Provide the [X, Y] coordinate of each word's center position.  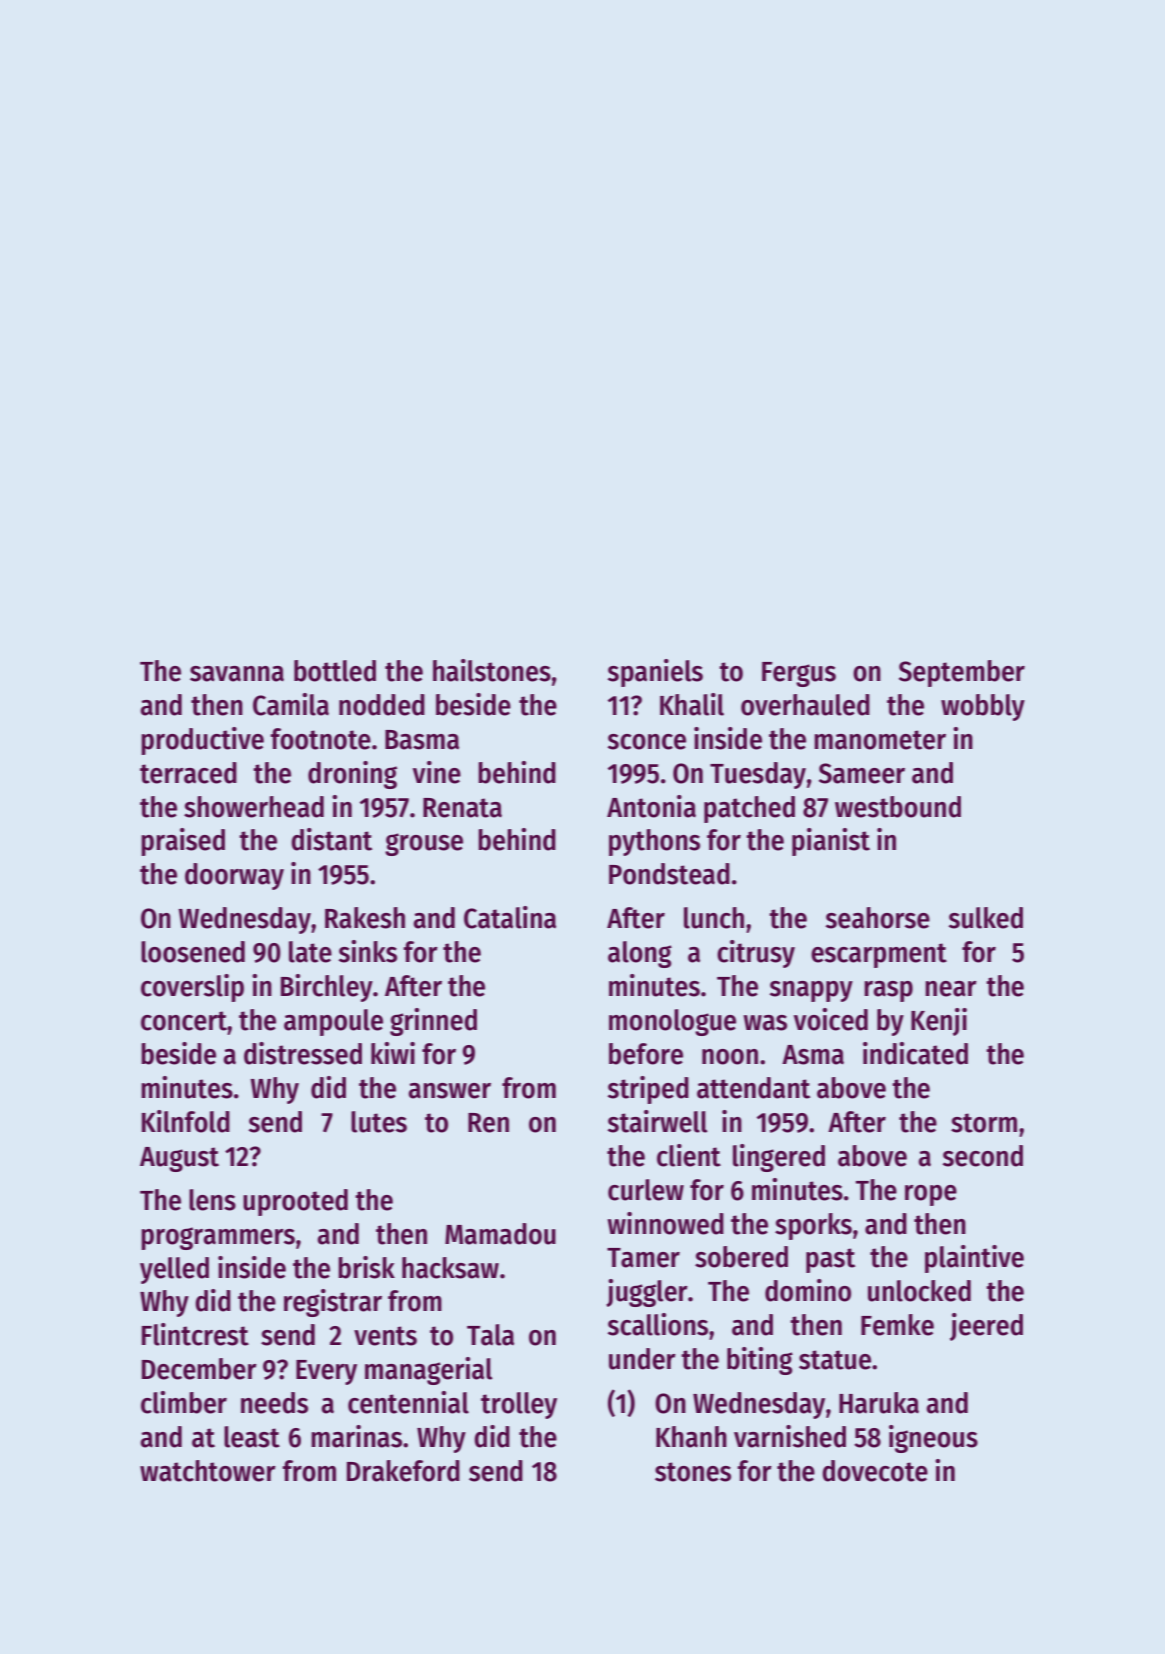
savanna [237, 674]
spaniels [655, 673]
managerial [429, 1371]
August [179, 1159]
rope [931, 1195]
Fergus [799, 674]
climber [184, 1402]
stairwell [658, 1121]
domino [808, 1290]
